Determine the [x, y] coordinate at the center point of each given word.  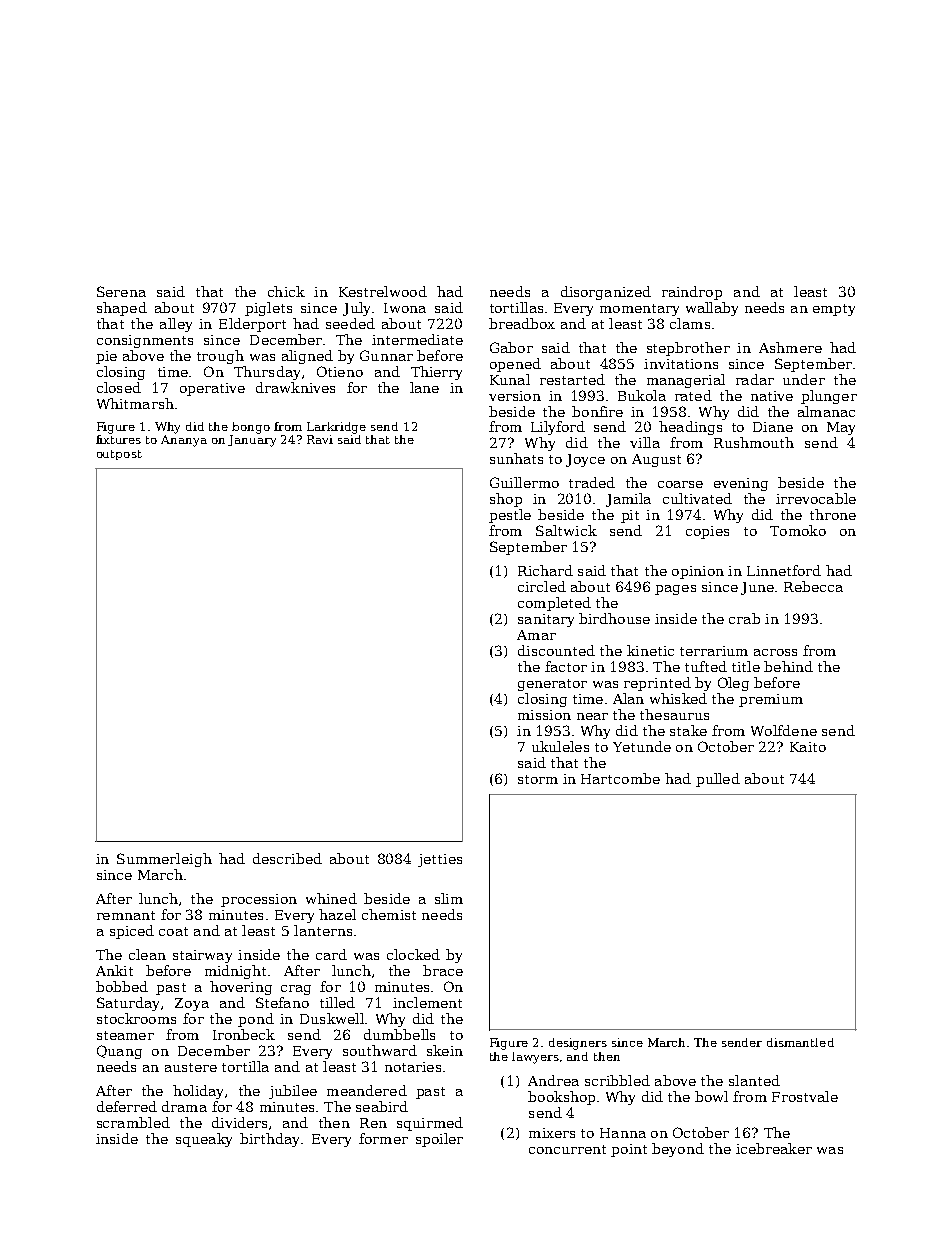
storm [538, 779]
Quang [119, 1052]
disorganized [606, 293]
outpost [119, 455]
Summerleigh [164, 860]
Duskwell [332, 1018]
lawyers [535, 1058]
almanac [826, 411]
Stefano [282, 1002]
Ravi [320, 439]
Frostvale [805, 1096]
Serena [121, 291]
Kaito [808, 747]
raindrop [692, 293]
